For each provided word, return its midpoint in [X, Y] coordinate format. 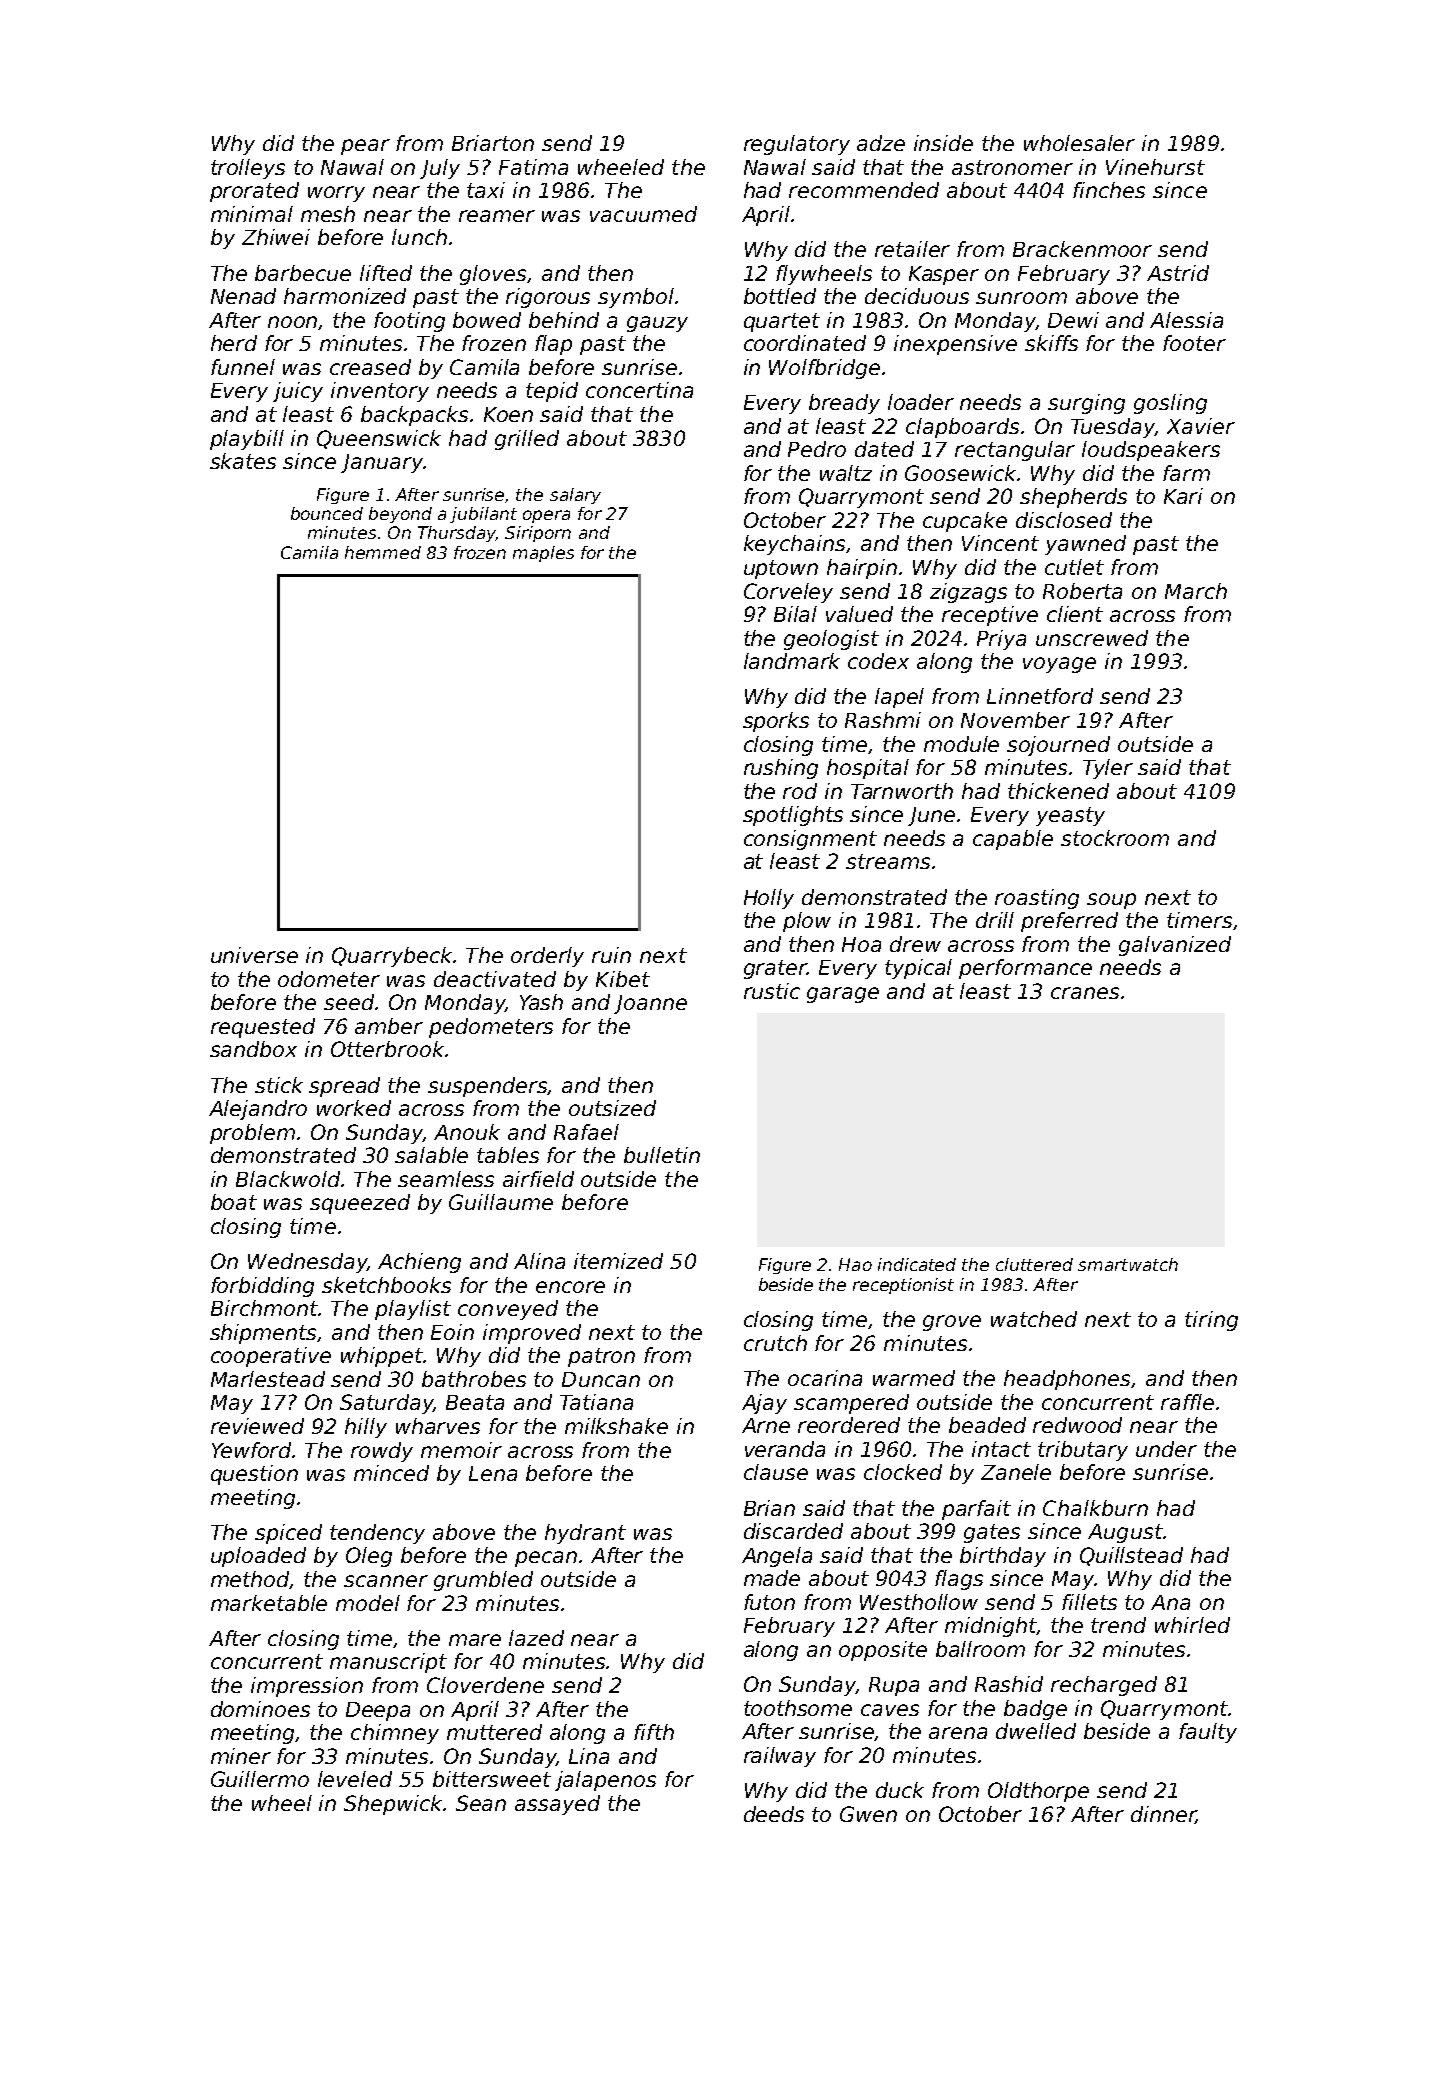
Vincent [1000, 543]
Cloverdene [485, 1685]
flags [959, 1580]
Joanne [650, 1004]
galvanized [1175, 946]
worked [354, 1108]
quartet [782, 322]
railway [780, 1757]
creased [370, 367]
